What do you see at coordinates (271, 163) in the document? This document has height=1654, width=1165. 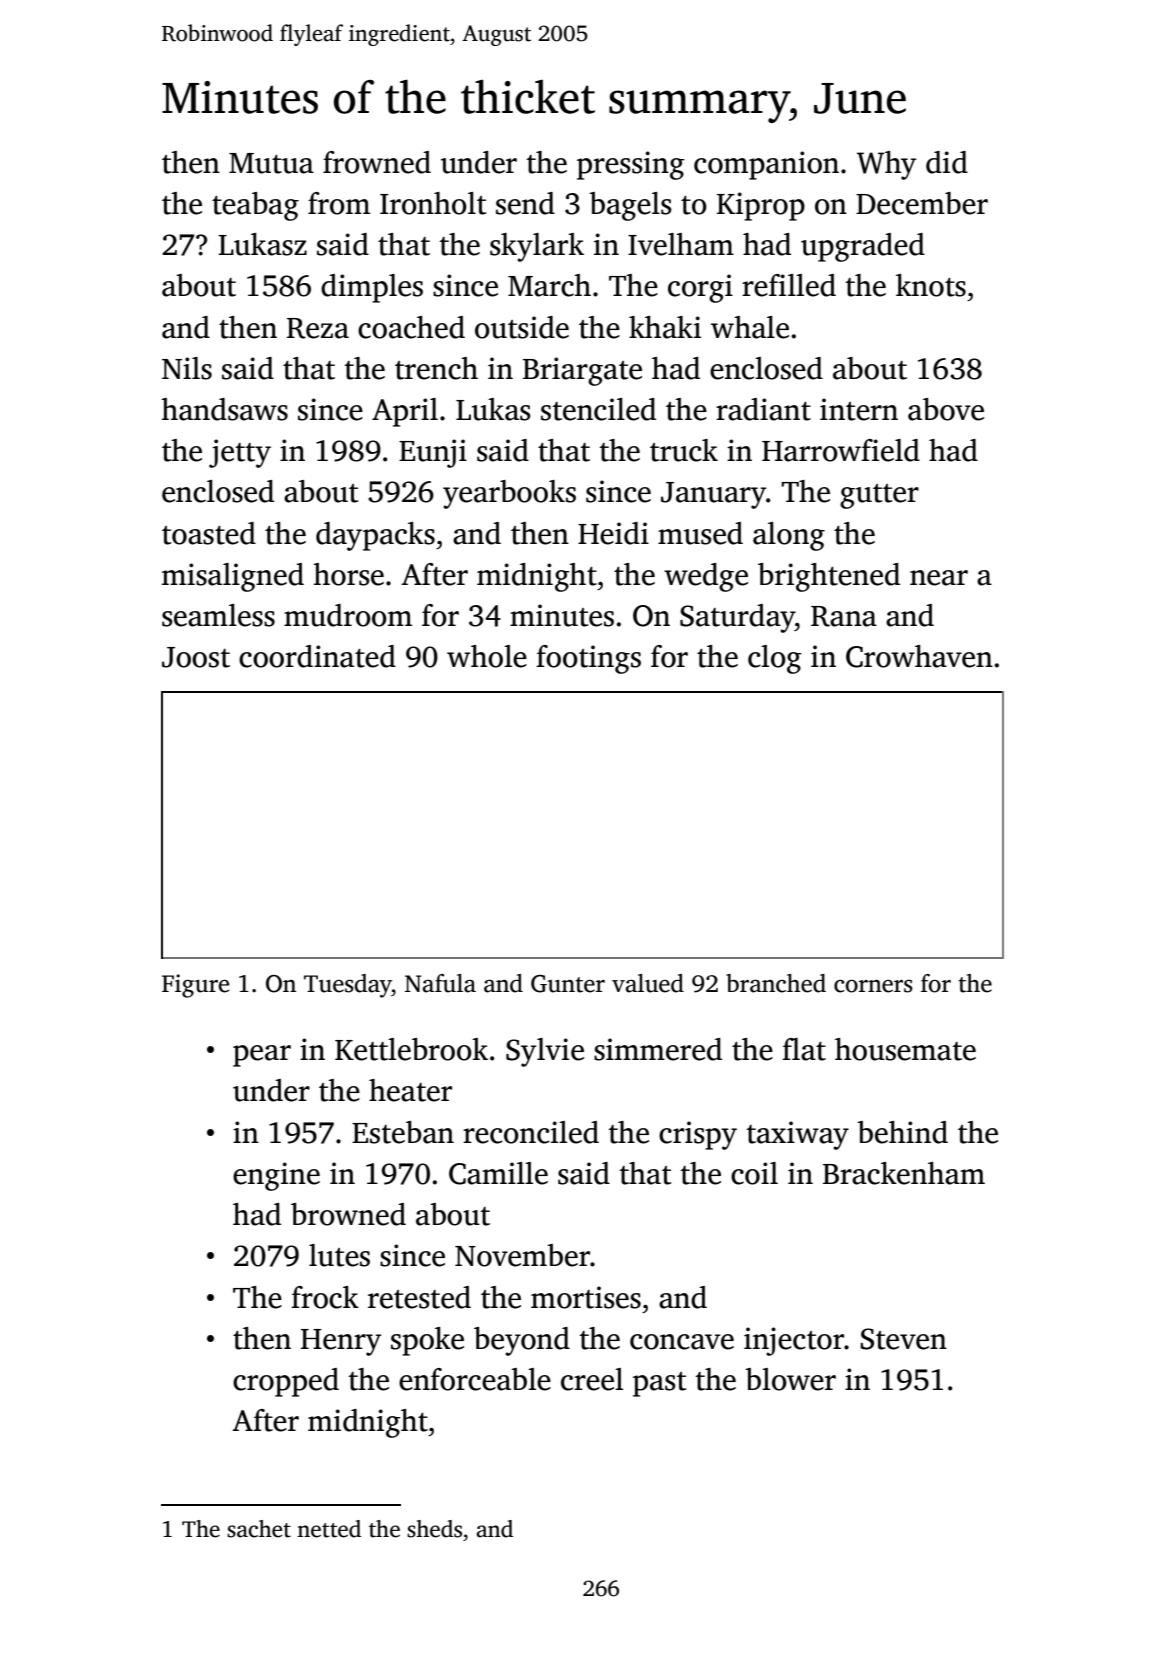 I see `Mutua` at bounding box center [271, 163].
